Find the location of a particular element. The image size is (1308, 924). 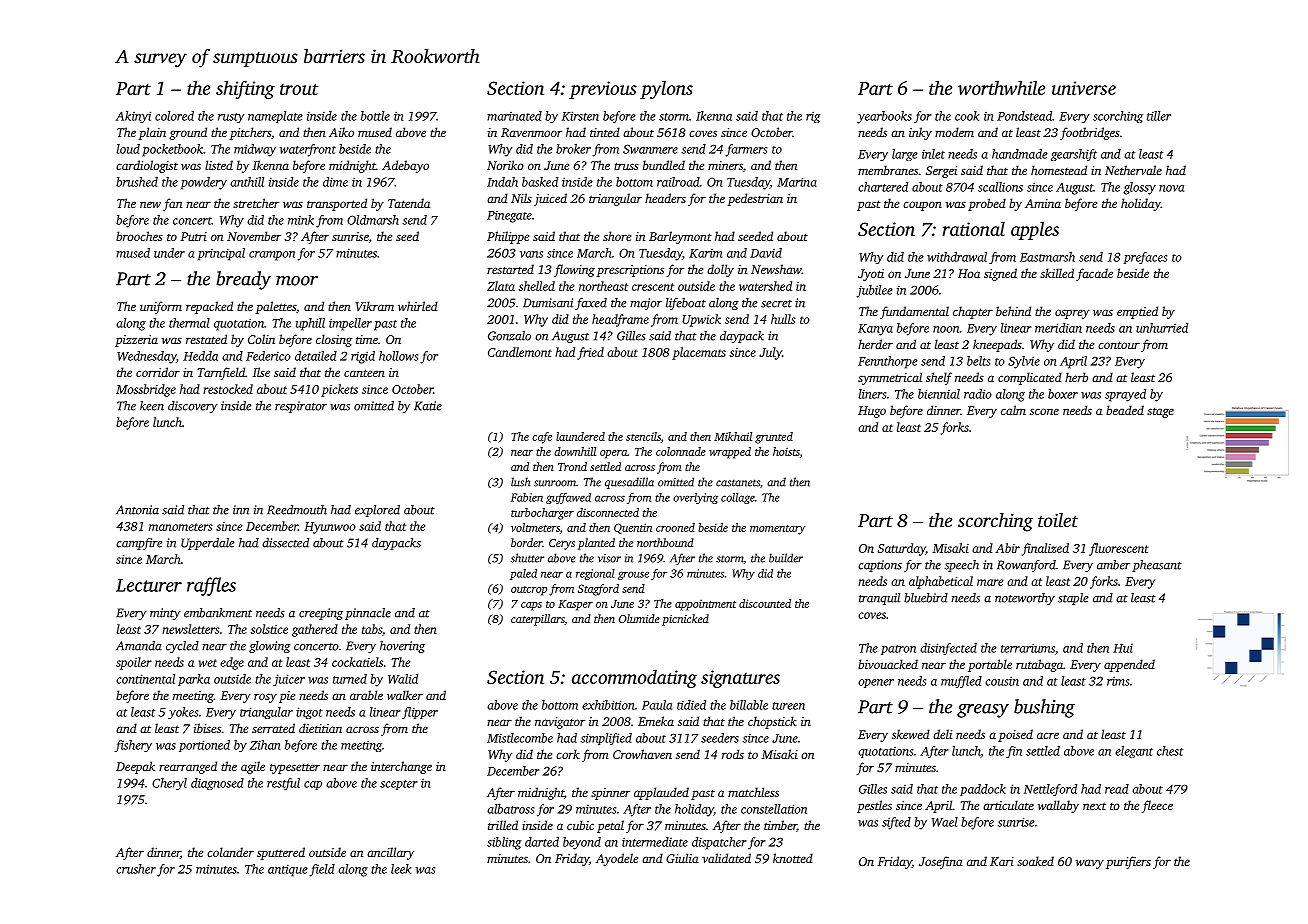

worthwhile is located at coordinates (1001, 87).
